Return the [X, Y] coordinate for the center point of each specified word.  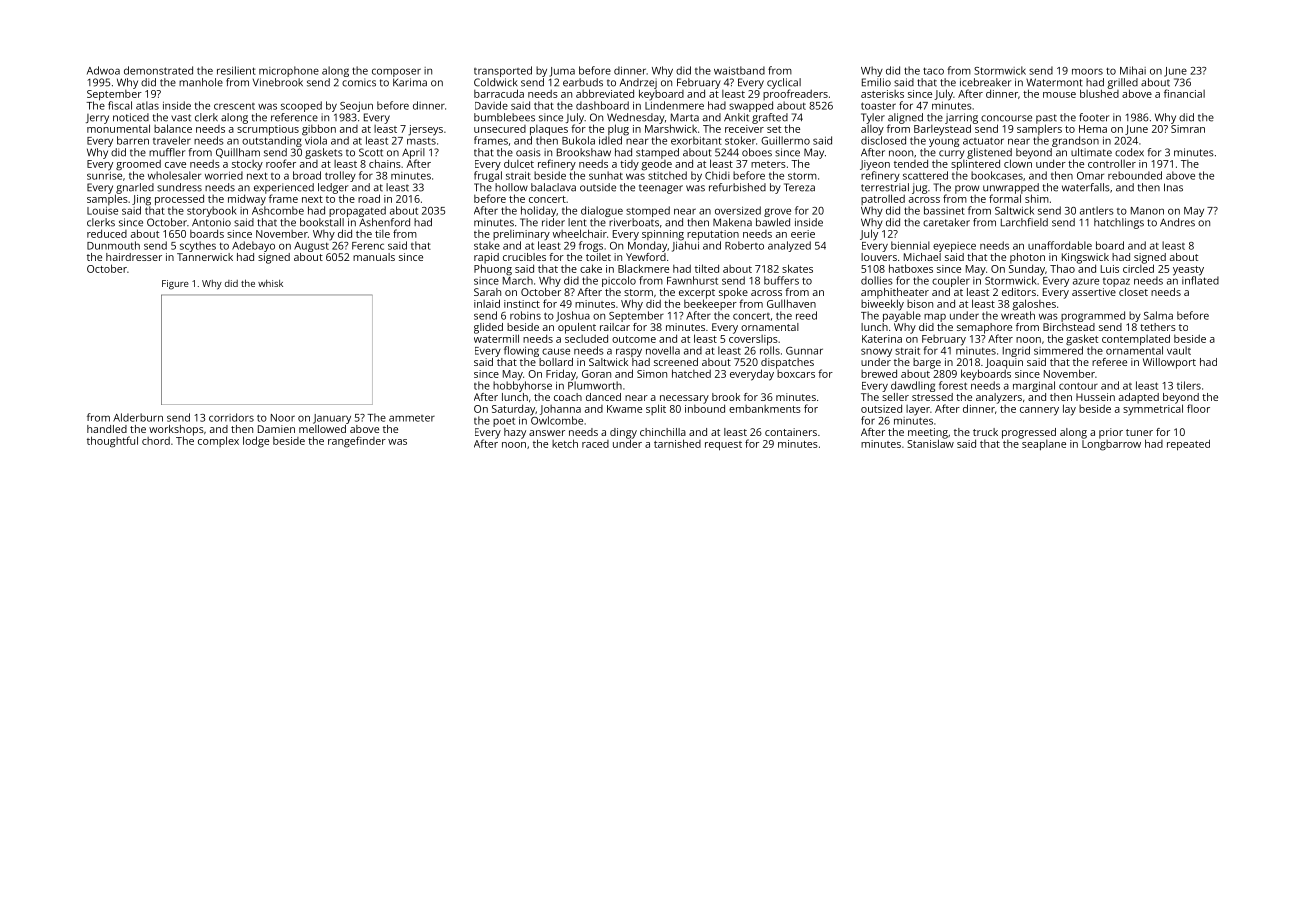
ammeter [412, 418]
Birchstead [1069, 327]
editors [1019, 292]
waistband [739, 70]
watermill [496, 338]
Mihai [1133, 70]
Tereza [799, 187]
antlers [1096, 210]
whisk [270, 283]
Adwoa [103, 70]
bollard [556, 362]
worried [224, 175]
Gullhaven [791, 303]
